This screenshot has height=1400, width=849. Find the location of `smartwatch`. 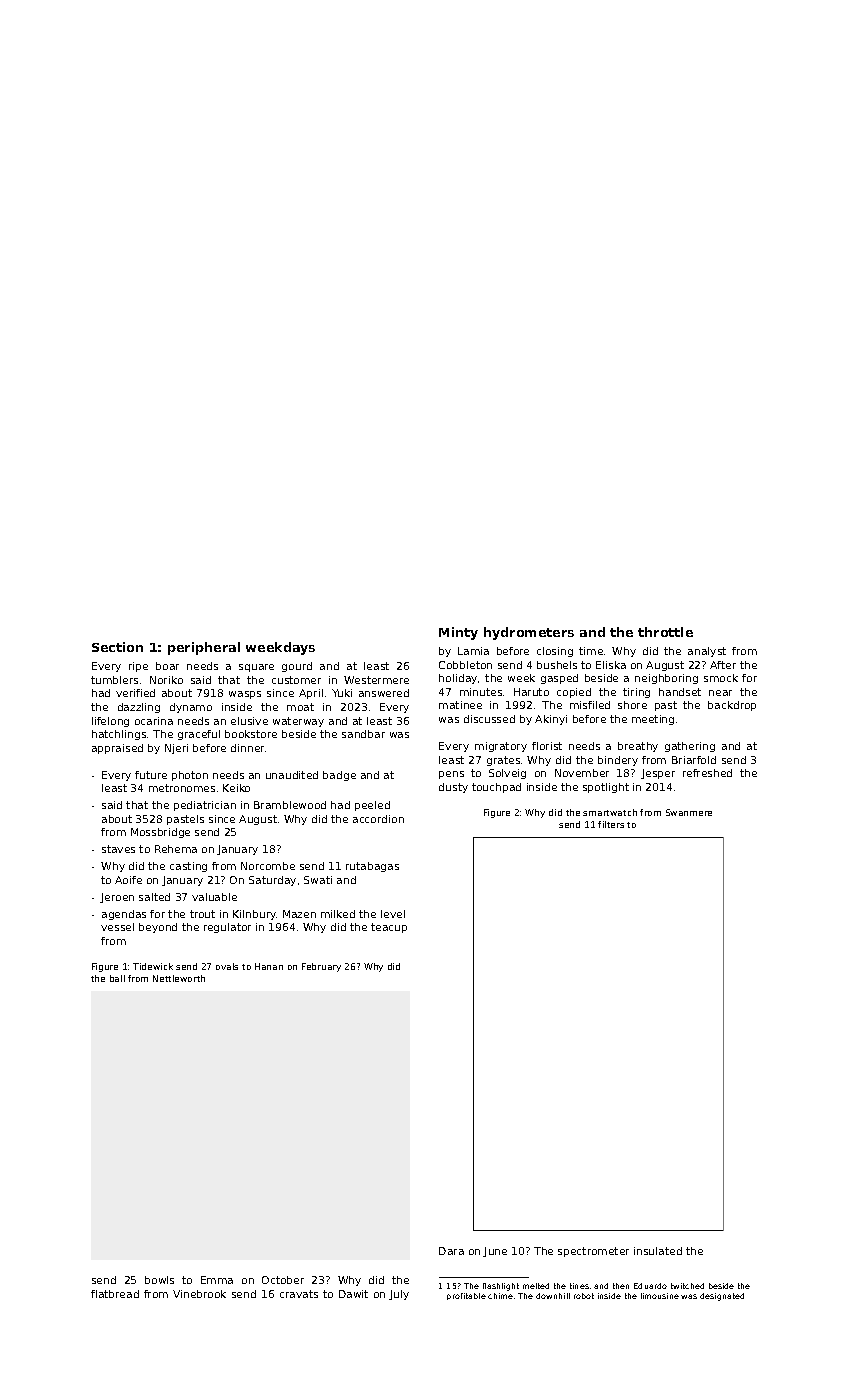

smartwatch is located at coordinates (610, 812).
